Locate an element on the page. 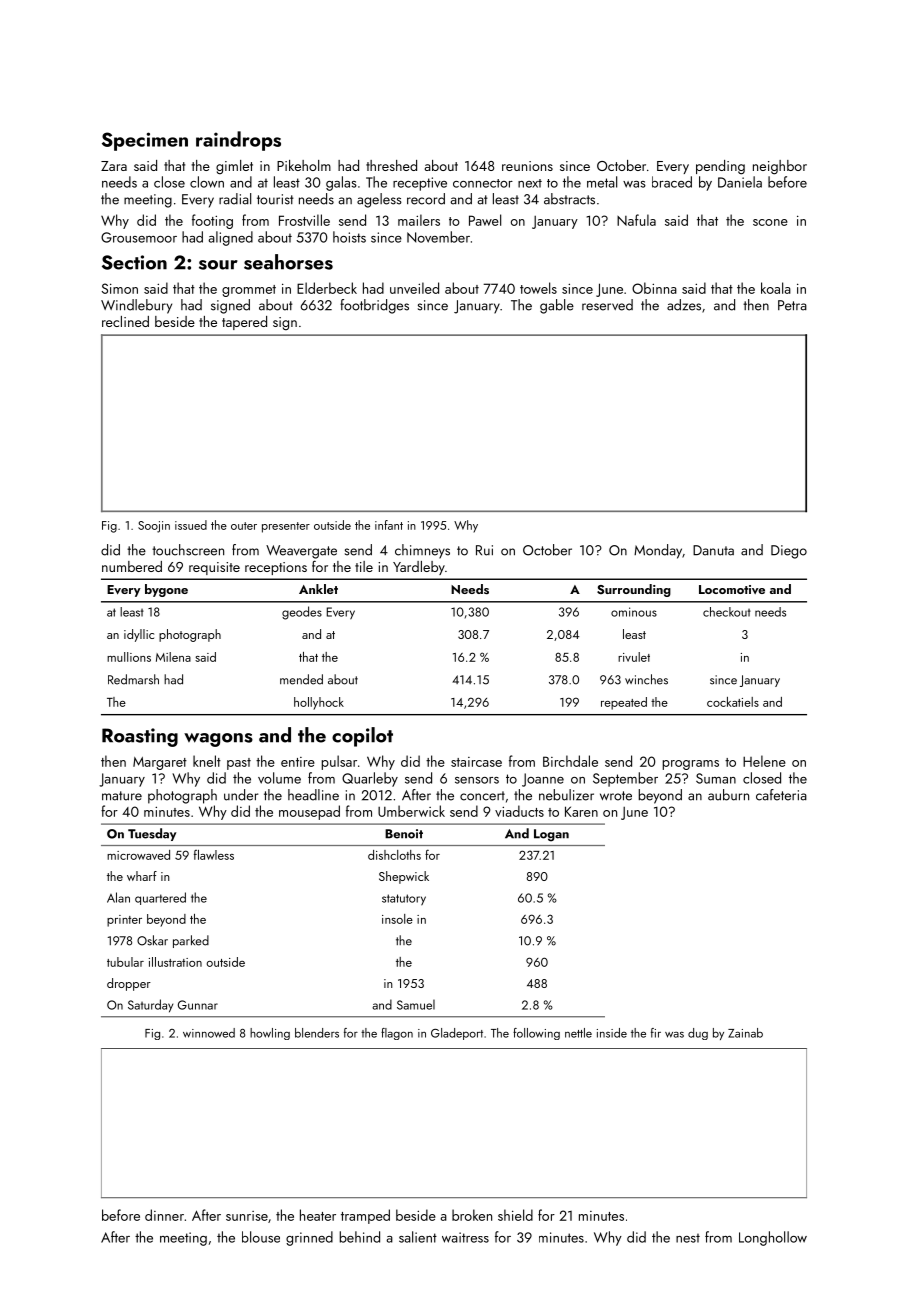 This document has height=1316, width=908. Quarleby is located at coordinates (370, 779).
